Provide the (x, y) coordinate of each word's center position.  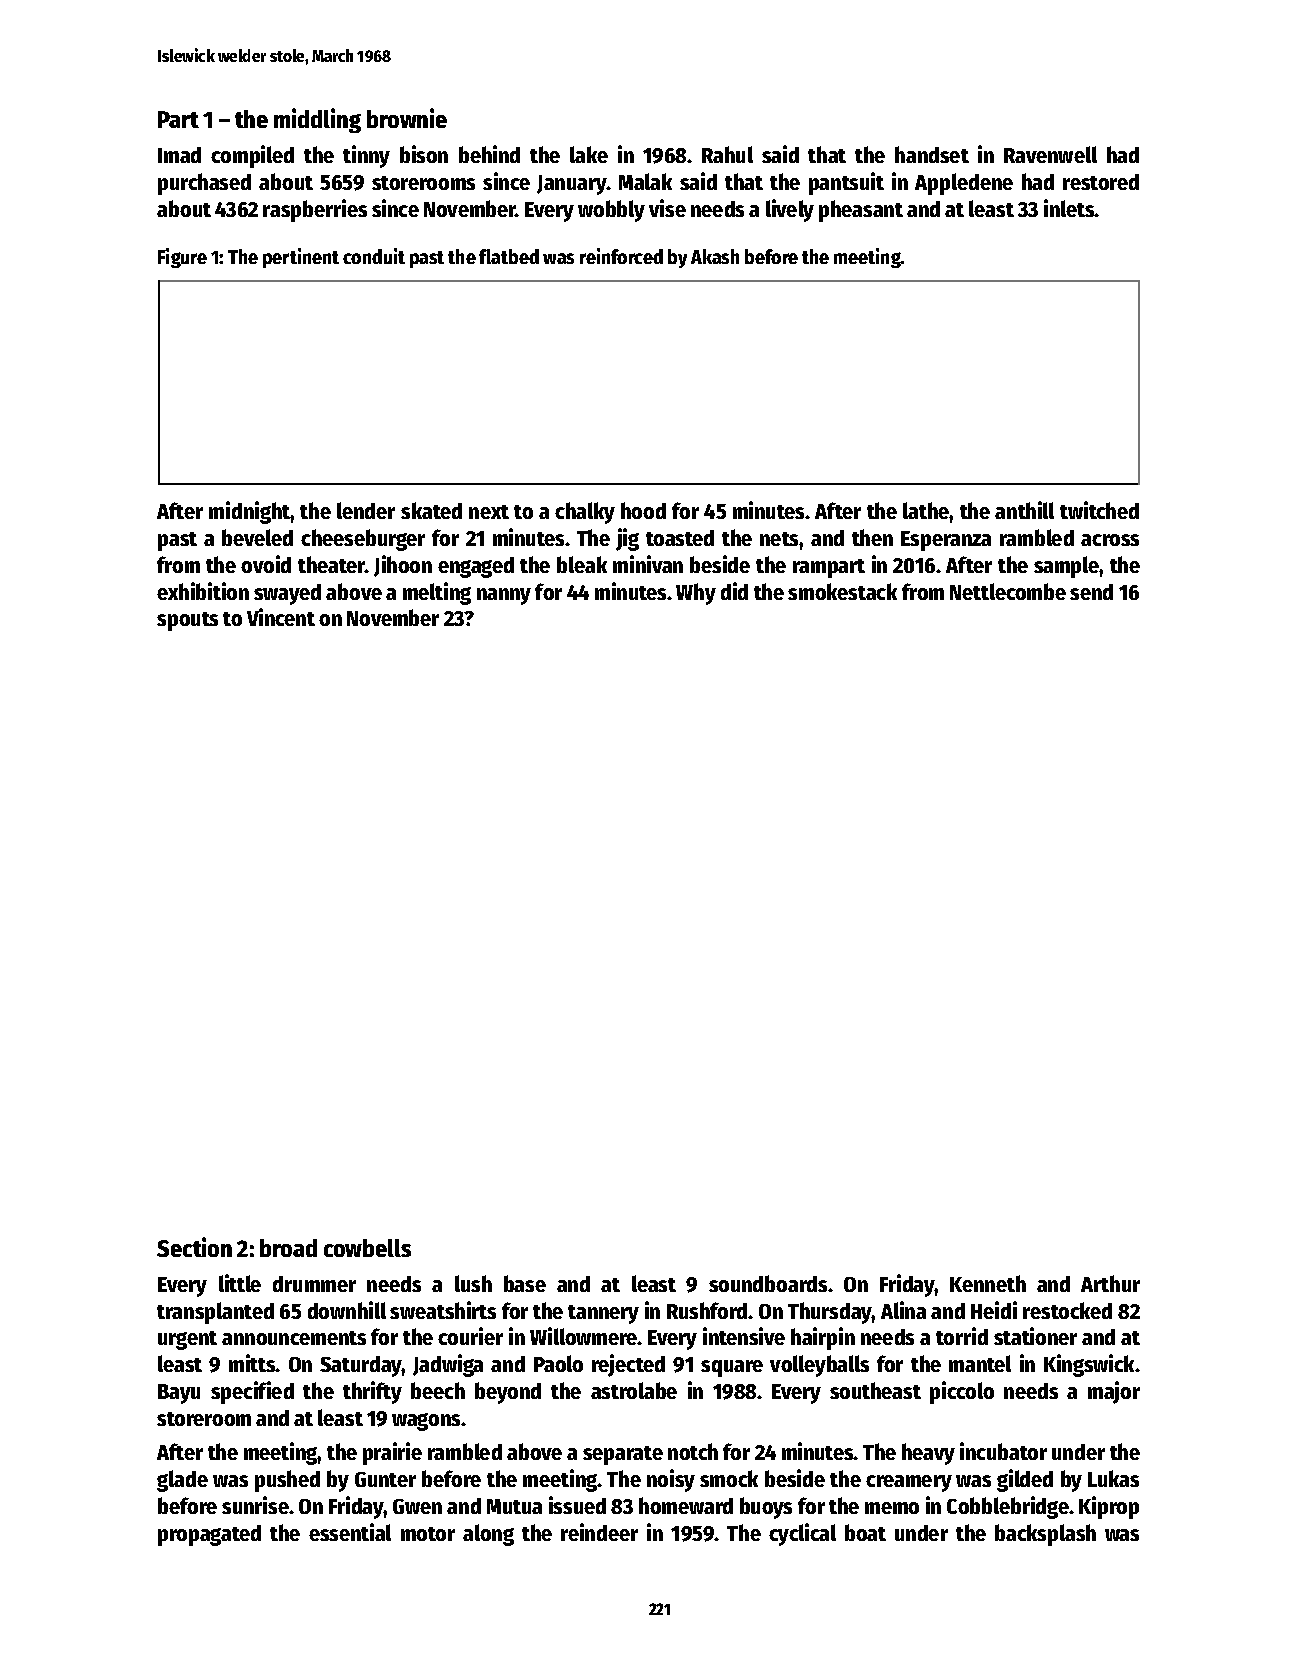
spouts (187, 621)
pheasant (861, 211)
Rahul (727, 154)
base (525, 1283)
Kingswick (1090, 1365)
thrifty (372, 1392)
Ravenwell (1050, 154)
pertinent (301, 258)
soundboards (768, 1283)
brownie (407, 118)
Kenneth (988, 1283)
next (489, 512)
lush (473, 1283)
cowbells (367, 1248)
